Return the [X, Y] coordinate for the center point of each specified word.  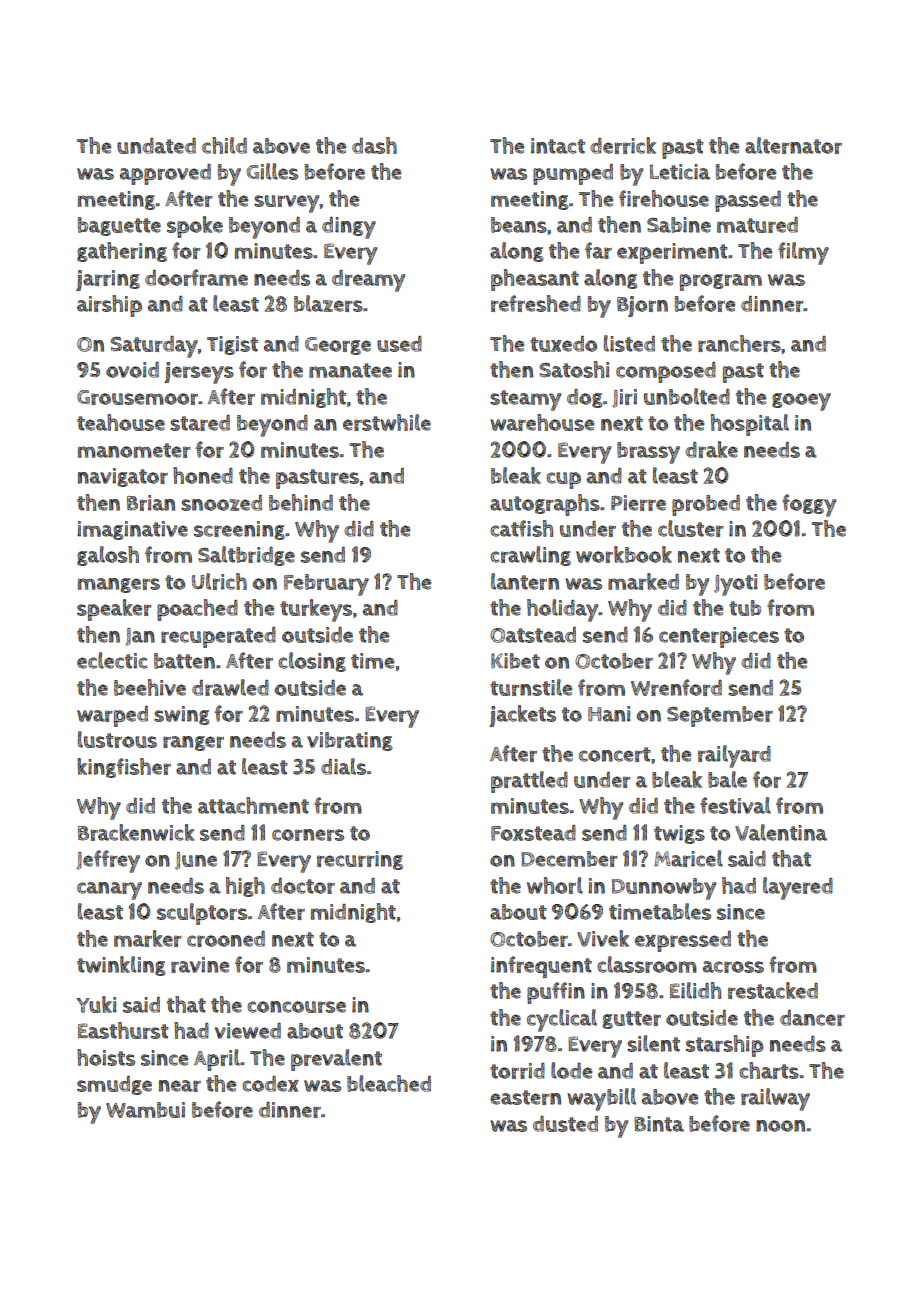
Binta [659, 1124]
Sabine [679, 225]
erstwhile [387, 422]
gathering [122, 252]
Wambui [145, 1110]
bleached [389, 1083]
